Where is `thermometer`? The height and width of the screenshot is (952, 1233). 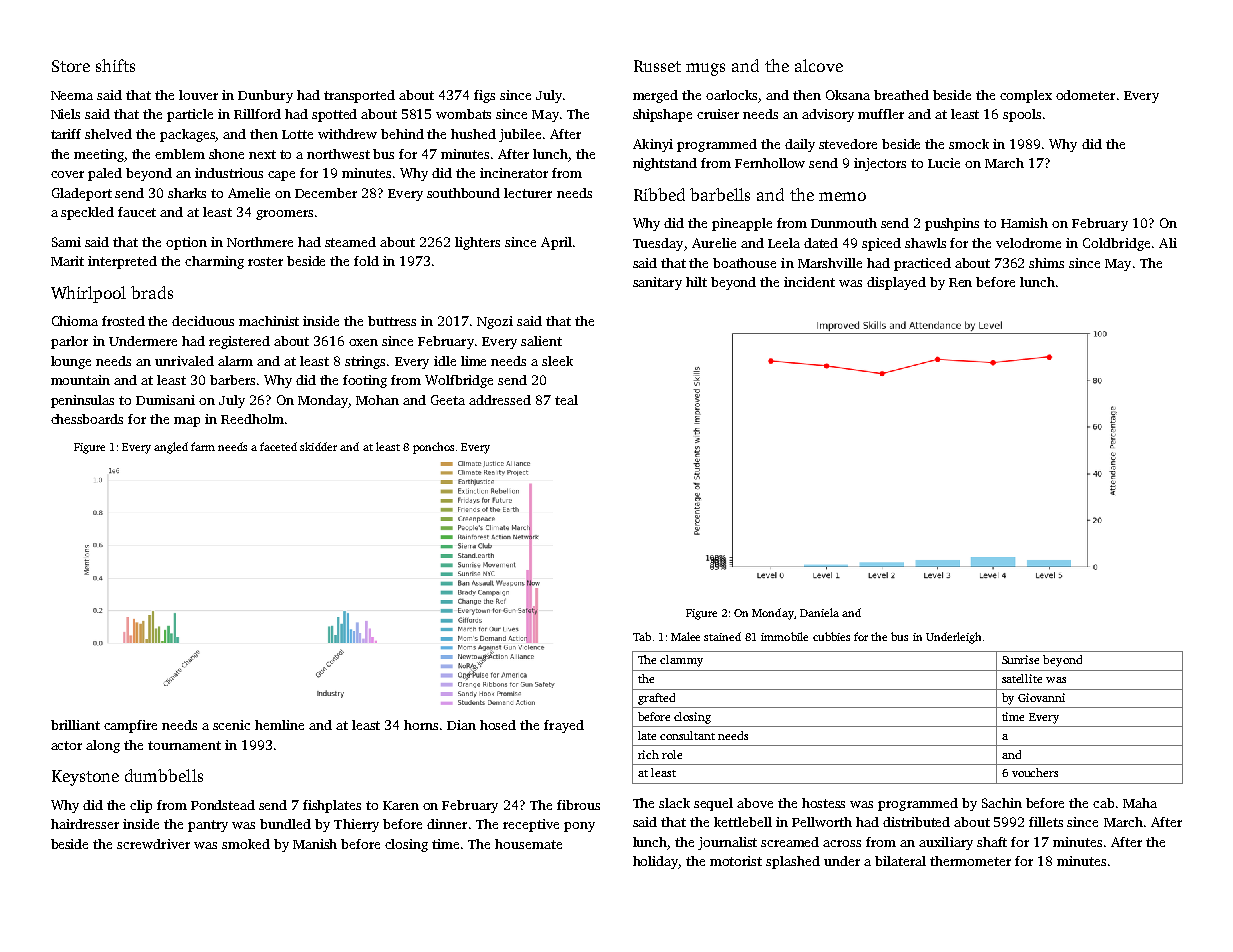
thermometer is located at coordinates (970, 861).
